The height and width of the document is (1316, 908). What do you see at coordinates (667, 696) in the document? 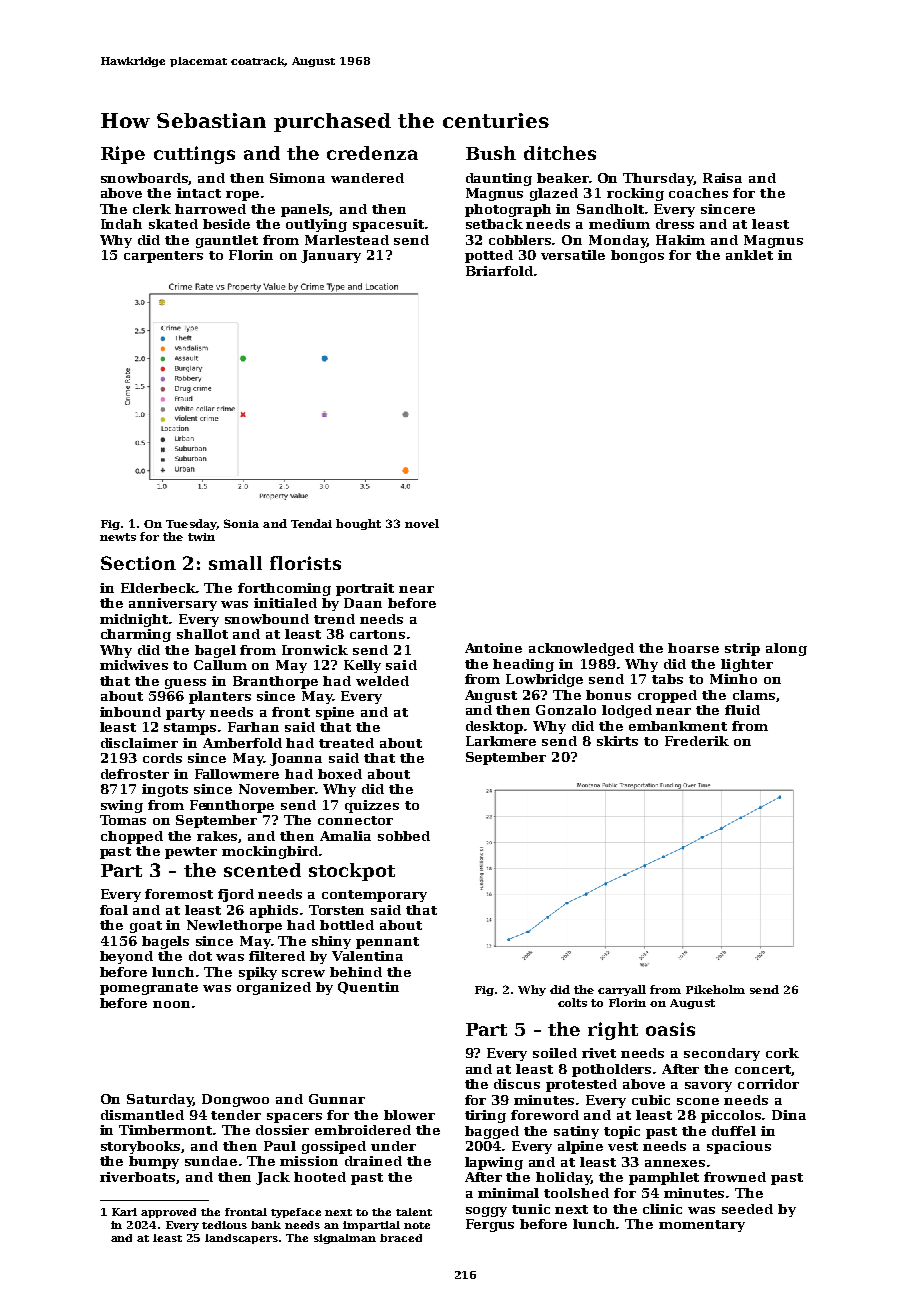
I see `cropped` at bounding box center [667, 696].
